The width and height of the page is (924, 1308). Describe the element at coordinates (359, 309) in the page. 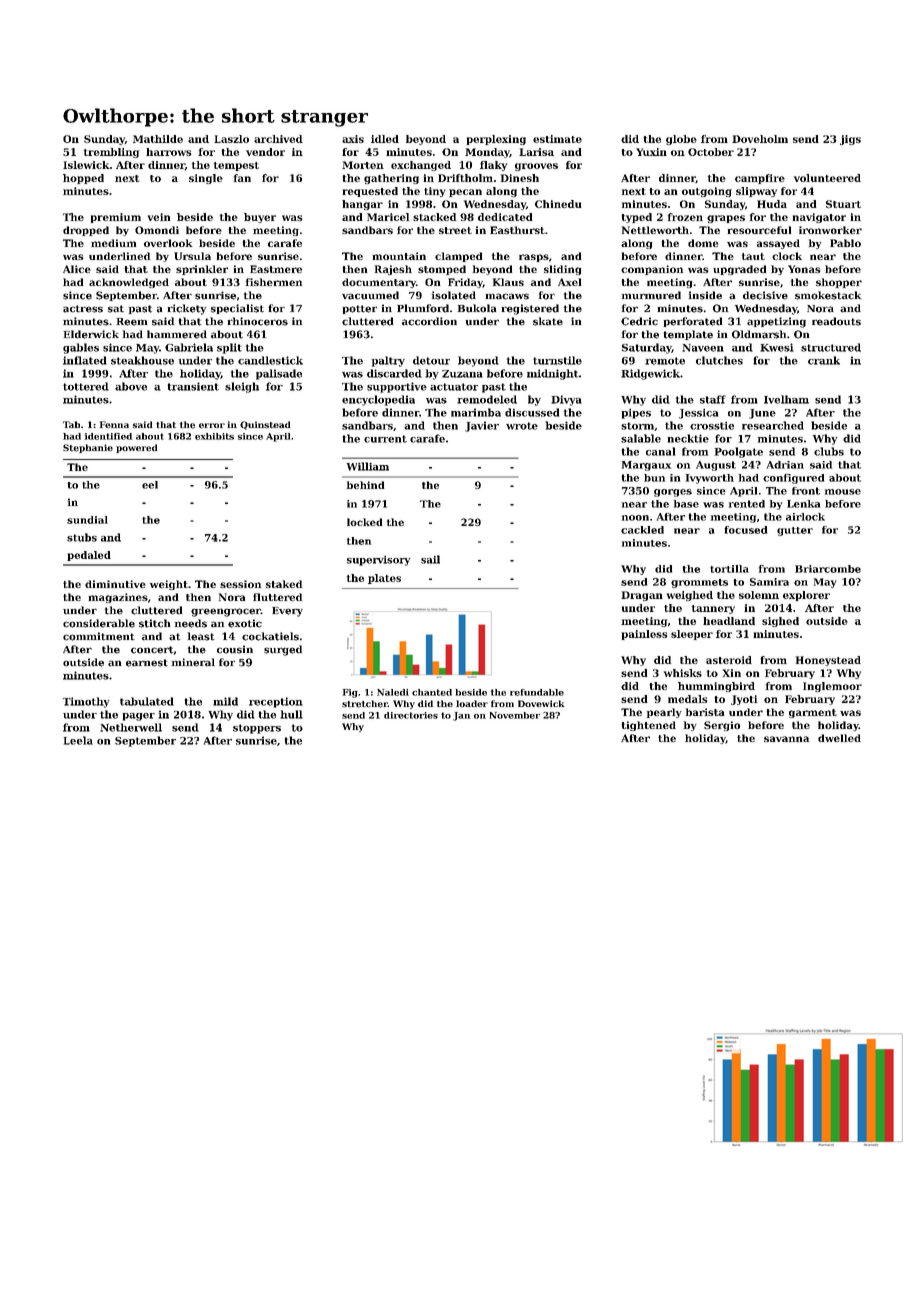

I see `potter` at that location.
